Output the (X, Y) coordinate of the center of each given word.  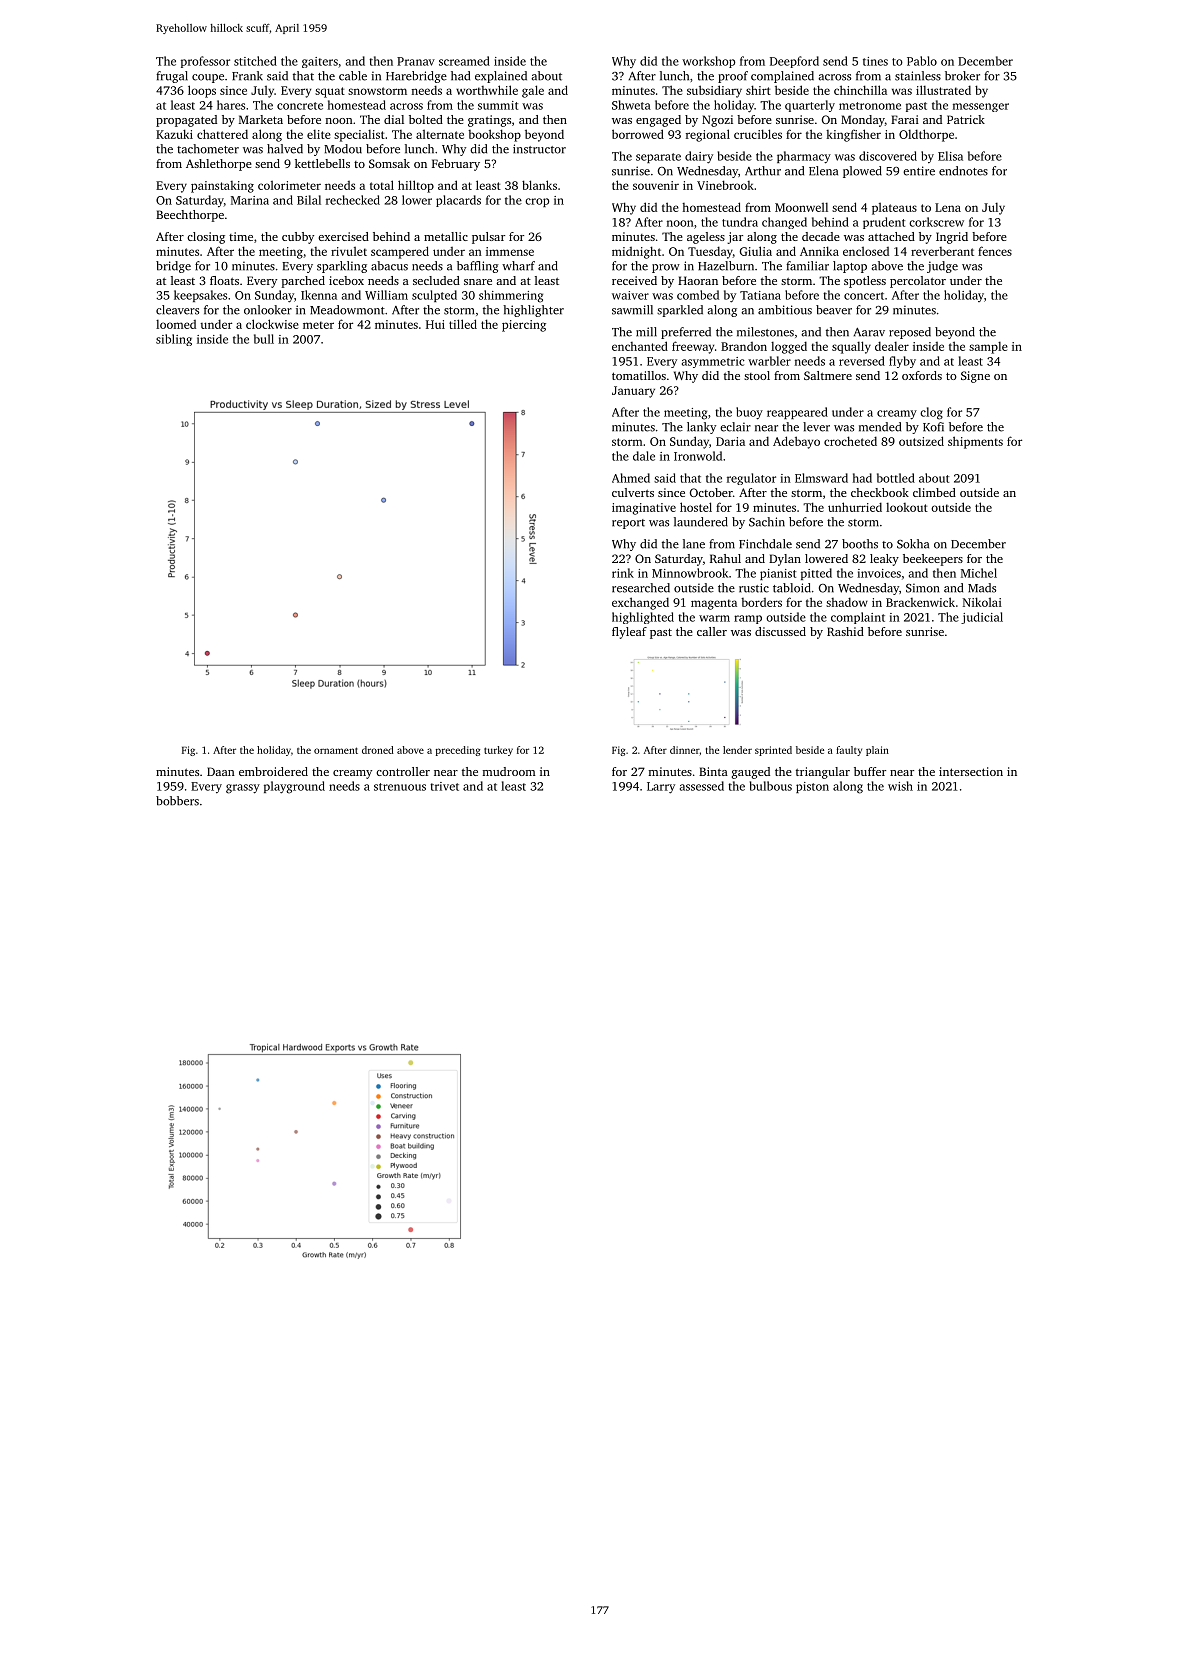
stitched (255, 61)
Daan (221, 771)
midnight (636, 252)
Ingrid (952, 238)
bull (264, 339)
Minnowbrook (690, 573)
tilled (463, 324)
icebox (346, 280)
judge (942, 267)
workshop (708, 62)
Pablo (922, 61)
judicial (982, 618)
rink (623, 573)
